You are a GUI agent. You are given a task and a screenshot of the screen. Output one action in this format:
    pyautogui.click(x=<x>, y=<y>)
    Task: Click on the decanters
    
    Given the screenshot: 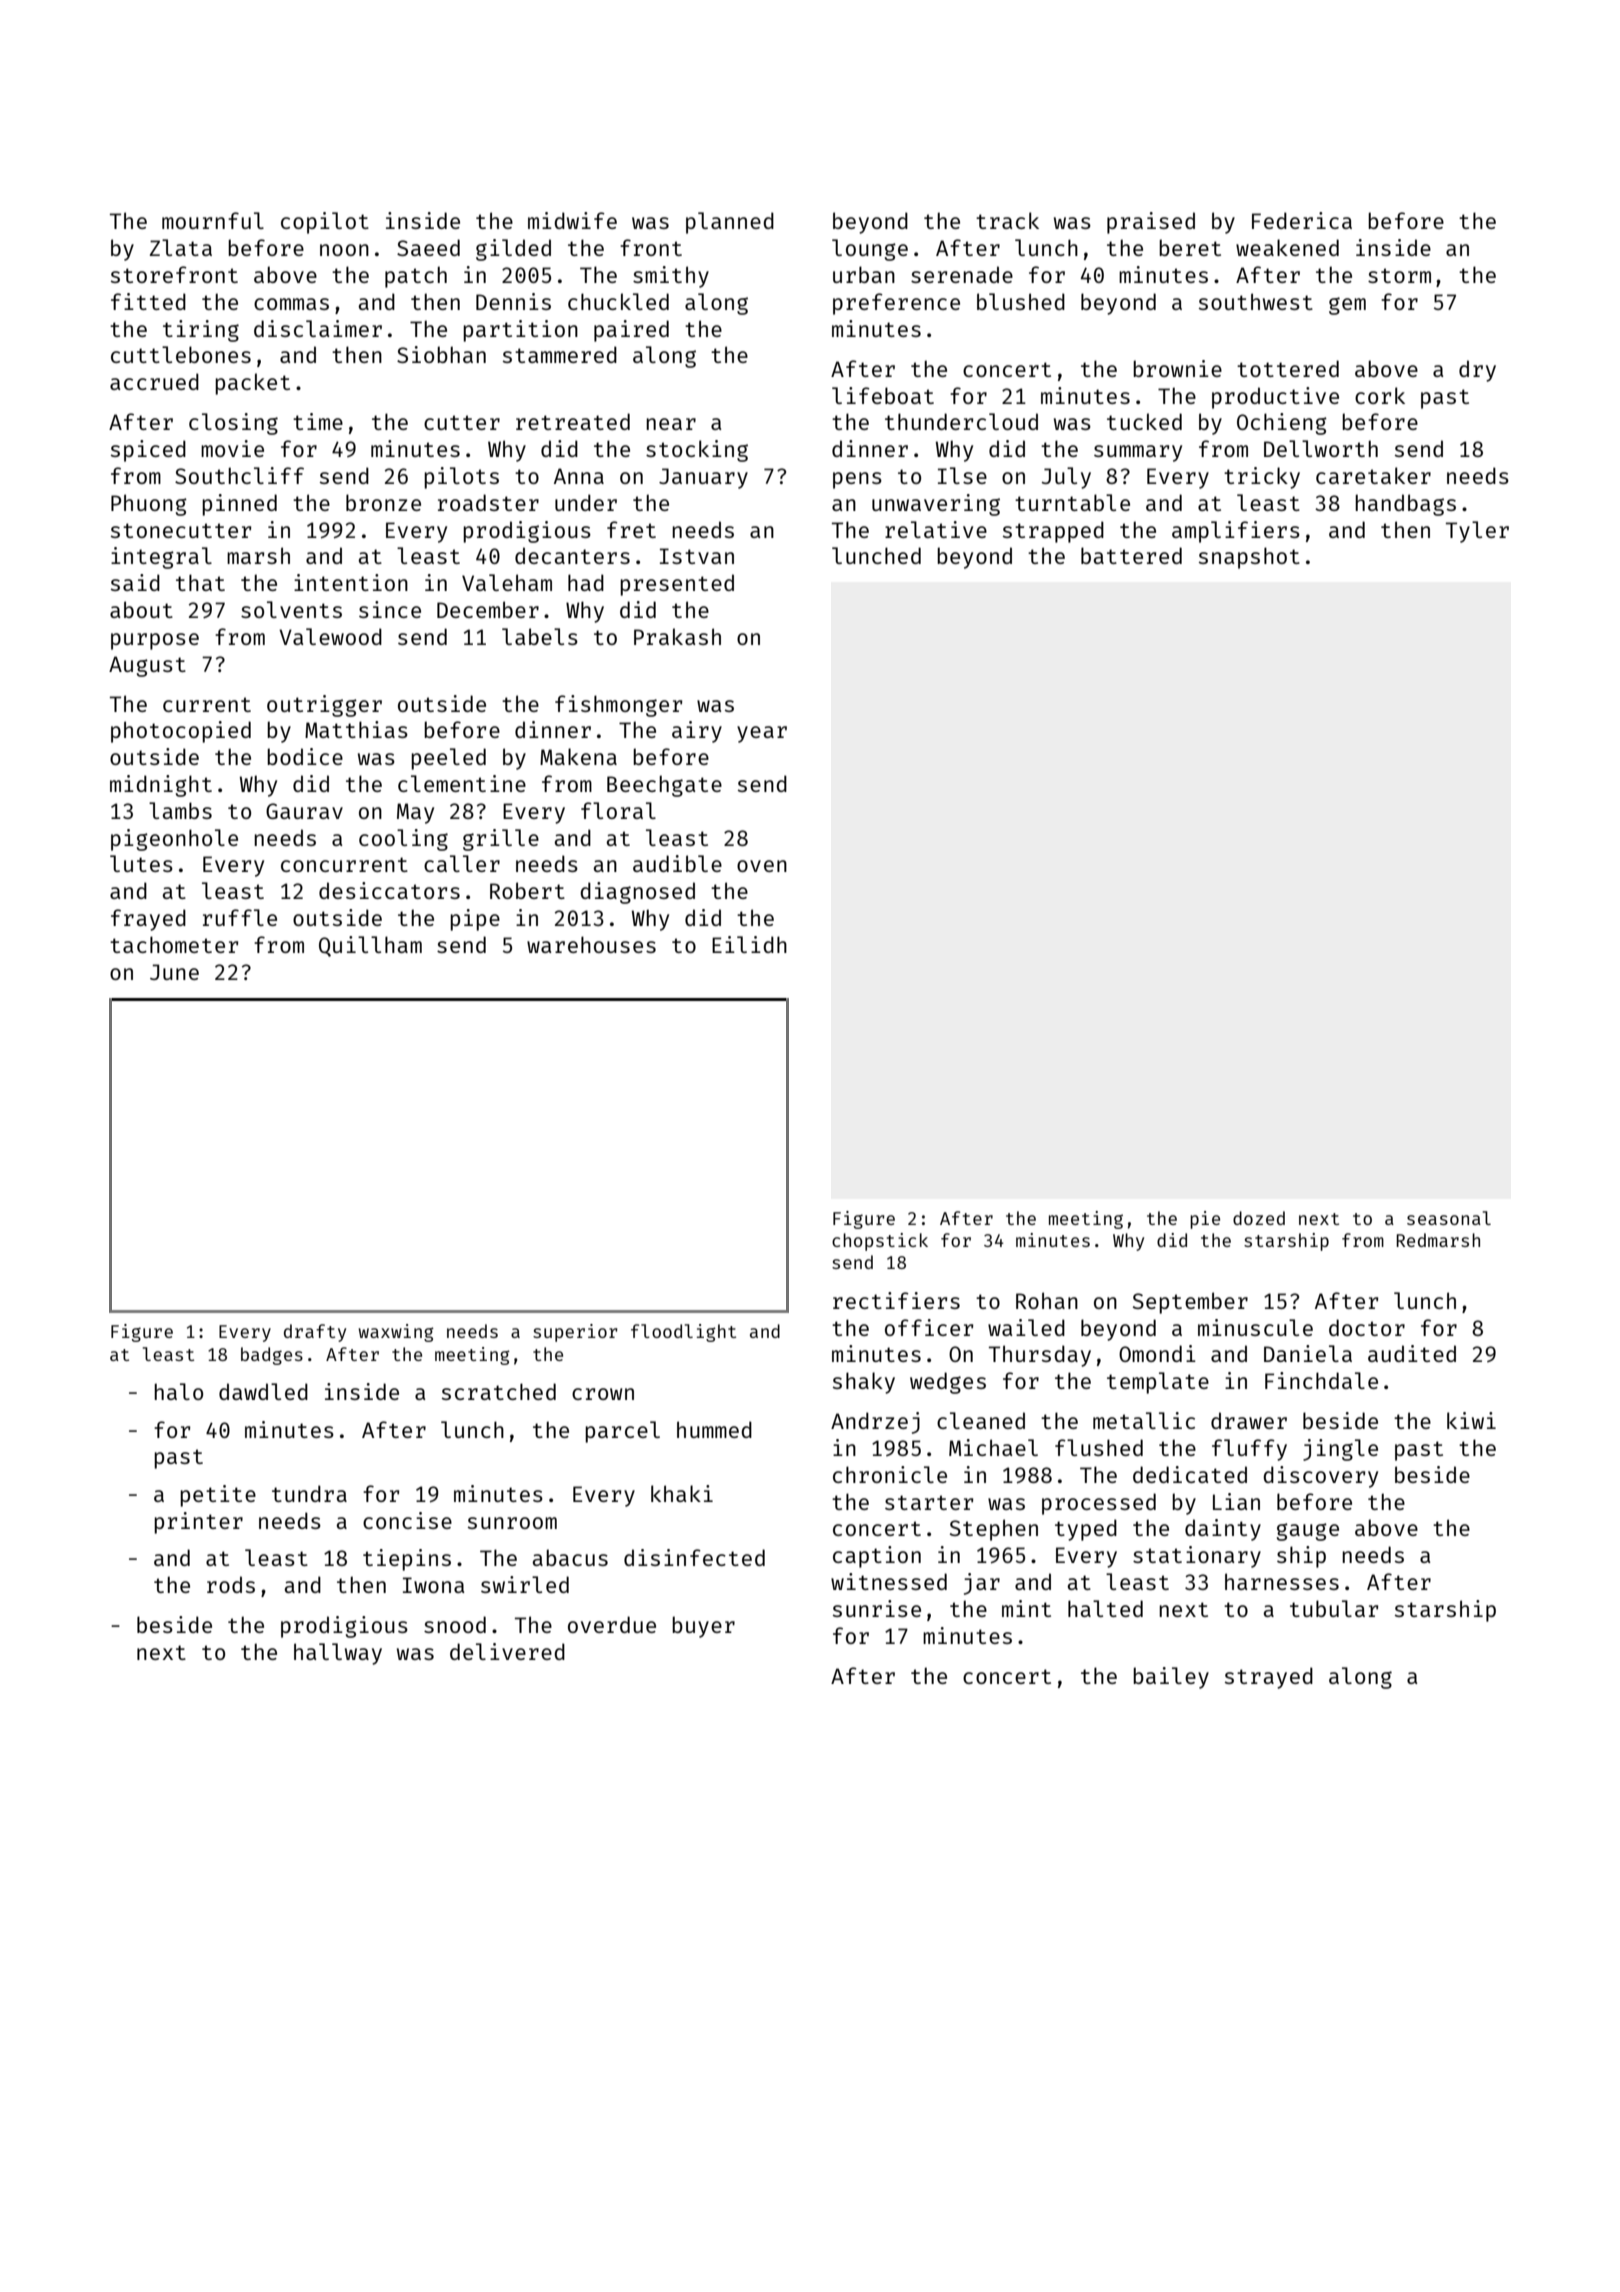 What is the action you would take?
    pyautogui.click(x=572, y=555)
